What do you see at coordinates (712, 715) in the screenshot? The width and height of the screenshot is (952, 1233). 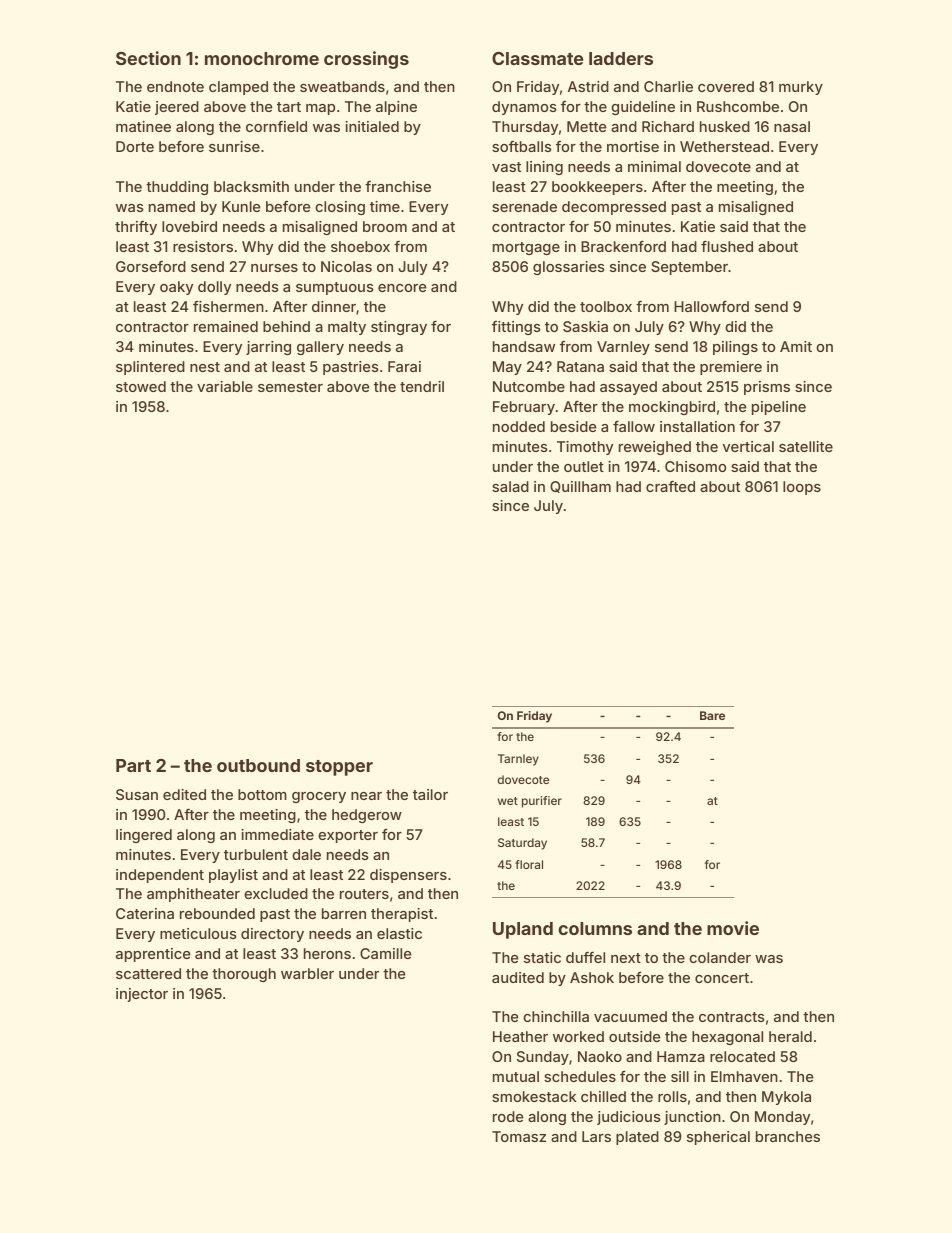 I see `Bare` at bounding box center [712, 715].
